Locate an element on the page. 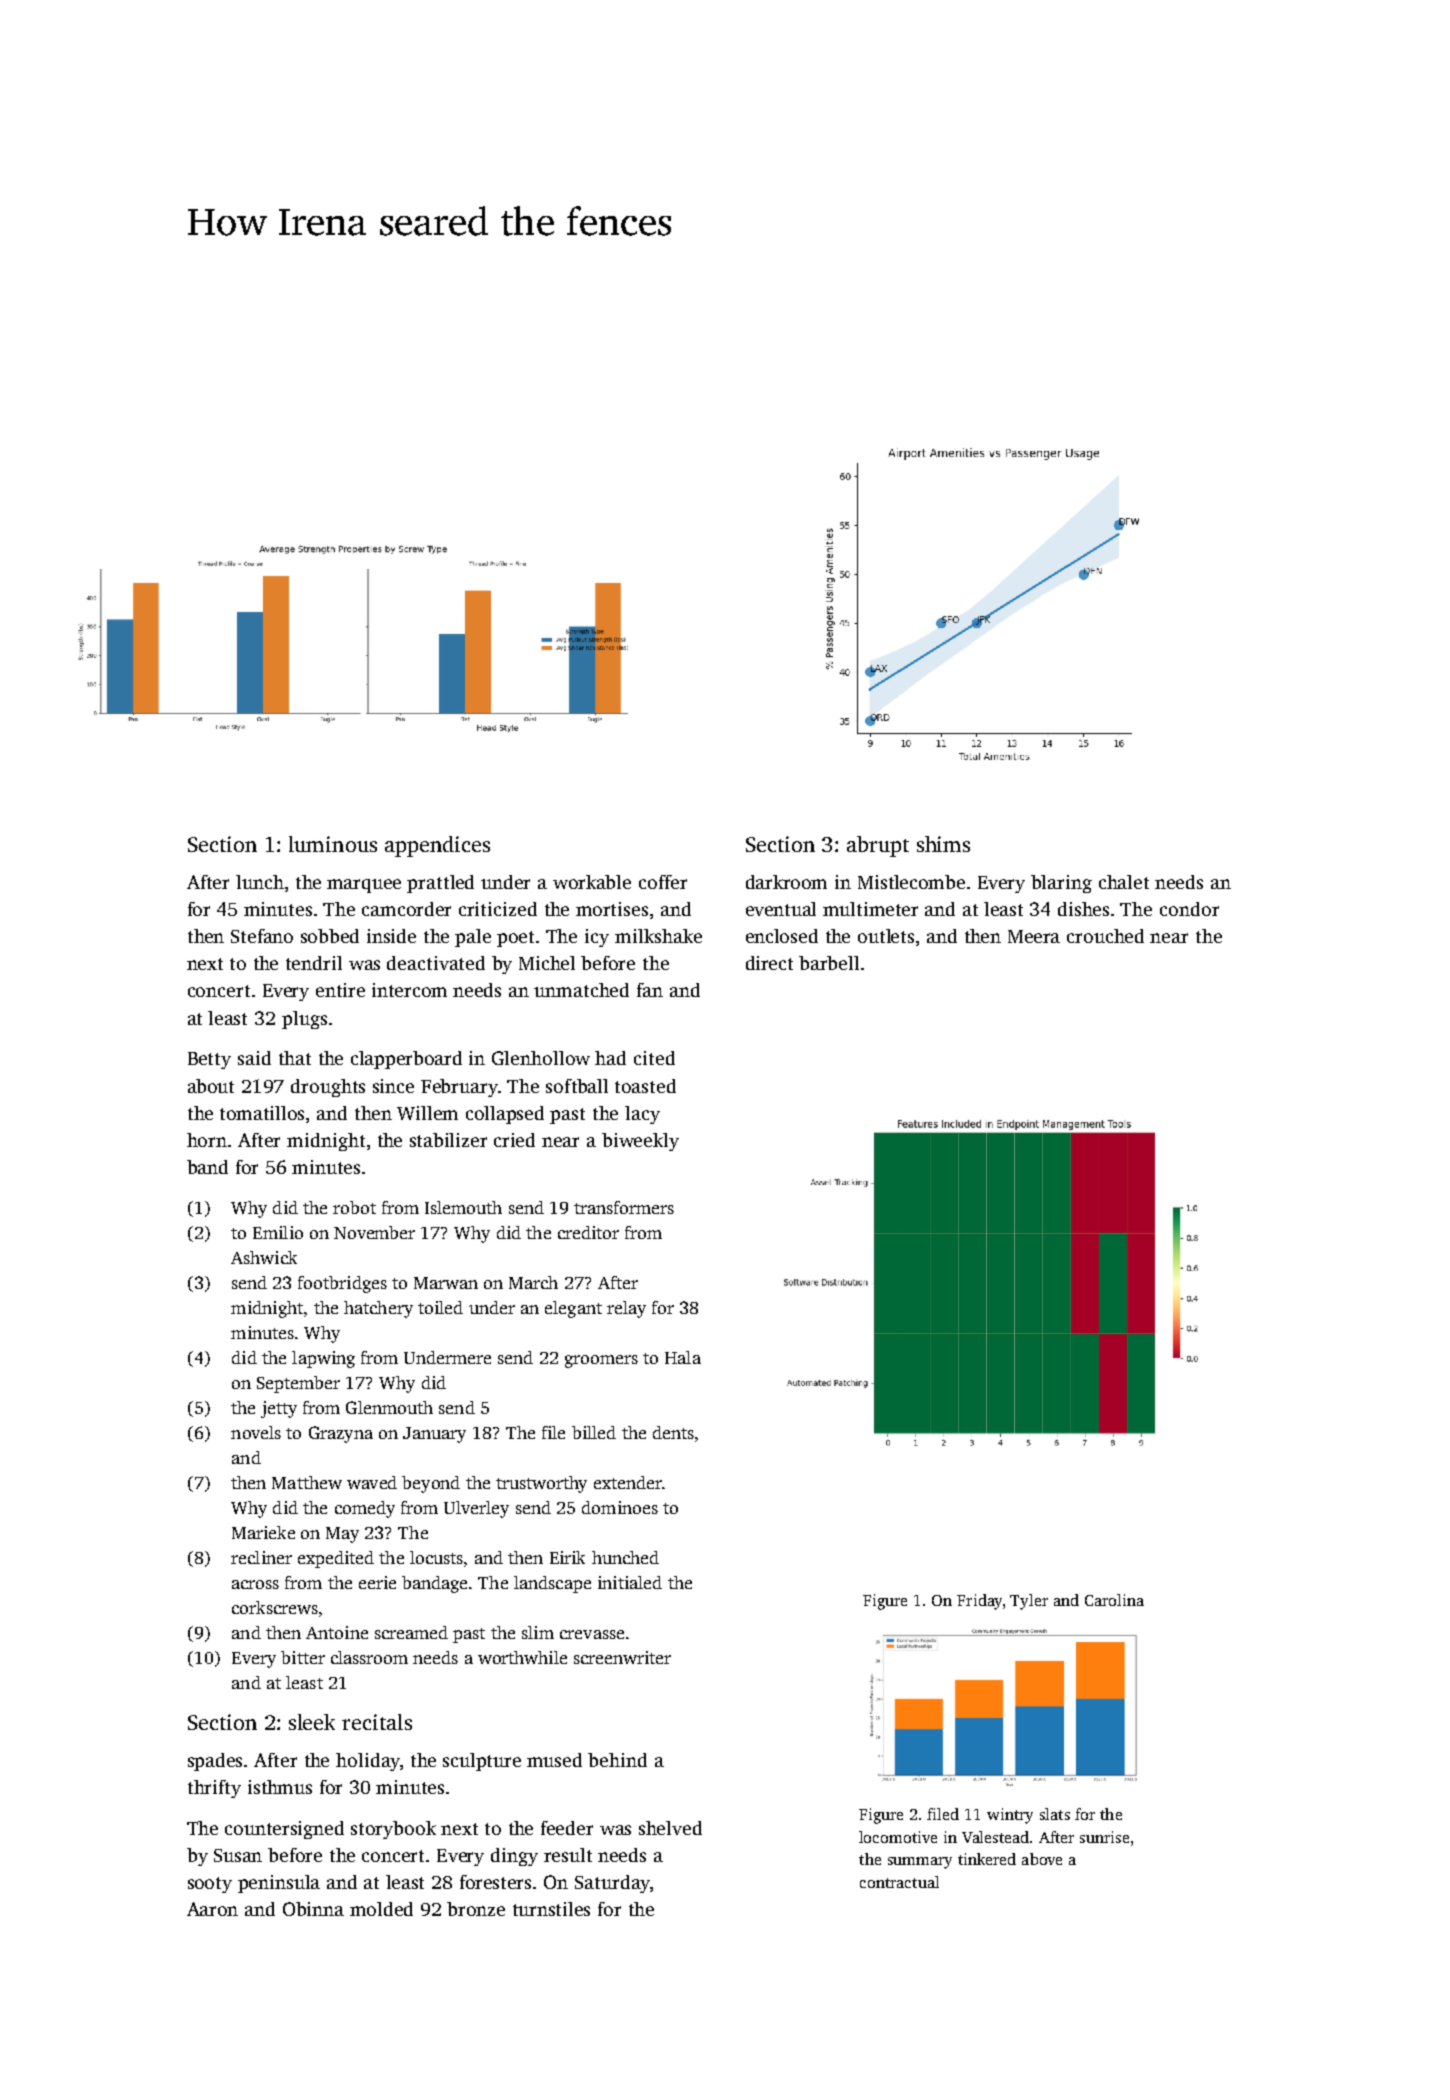 Image resolution: width=1450 pixels, height=2100 pixels. transformers is located at coordinates (624, 1207).
